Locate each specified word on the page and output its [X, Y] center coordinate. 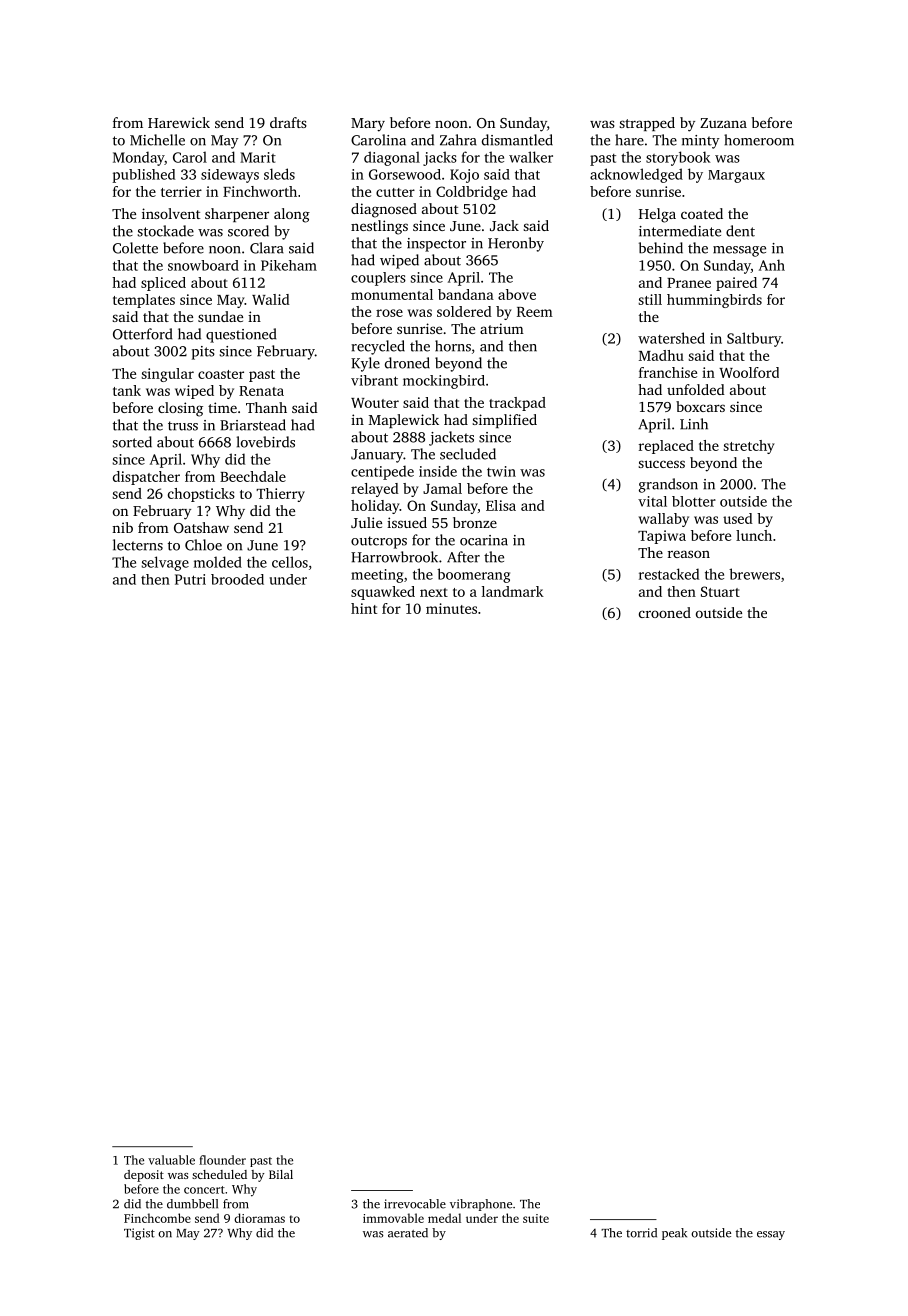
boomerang [473, 575]
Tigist [139, 1234]
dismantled [517, 140]
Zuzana [723, 123]
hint [364, 608]
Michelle [157, 140]
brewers [754, 574]
